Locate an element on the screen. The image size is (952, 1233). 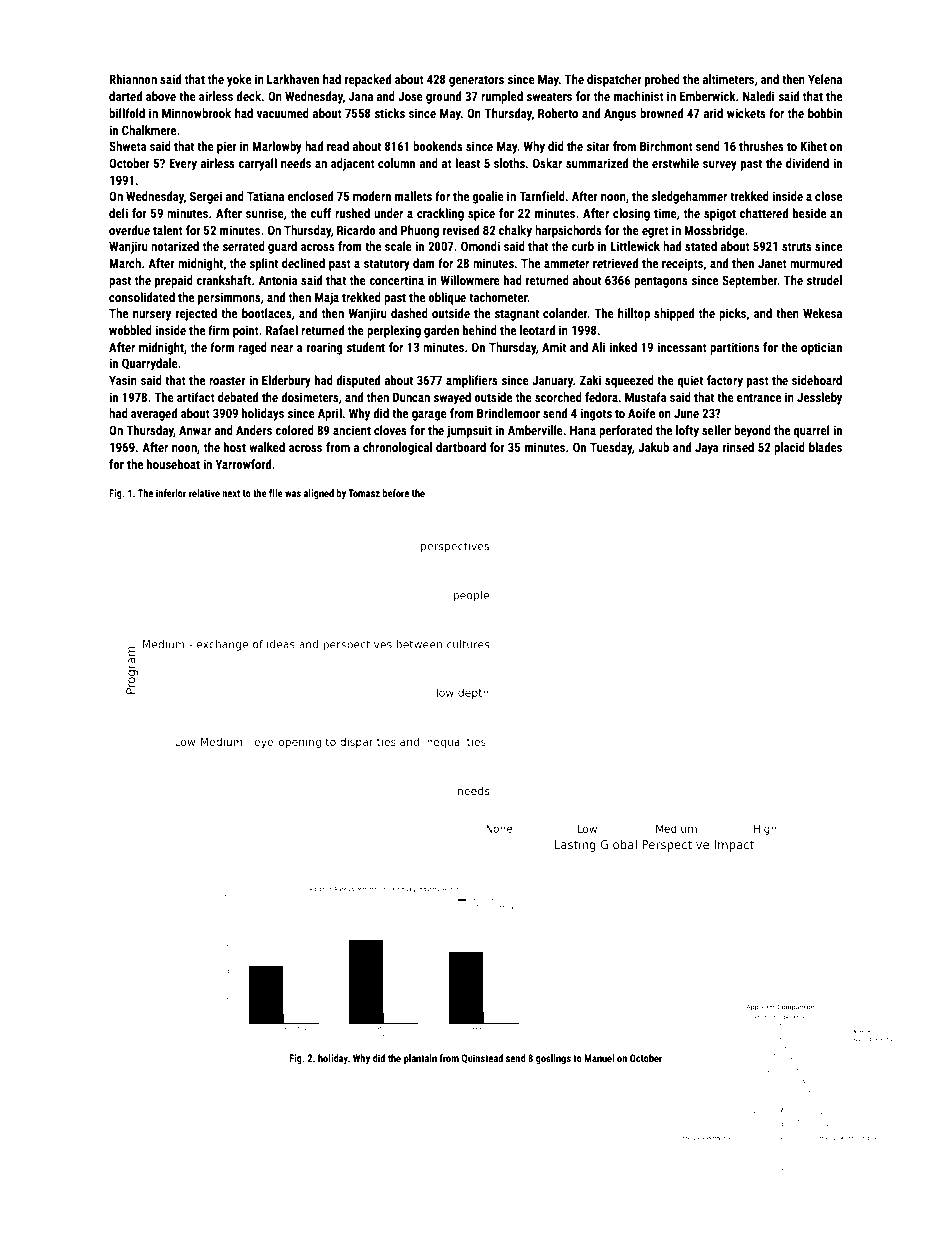
Manuel is located at coordinates (599, 1058).
